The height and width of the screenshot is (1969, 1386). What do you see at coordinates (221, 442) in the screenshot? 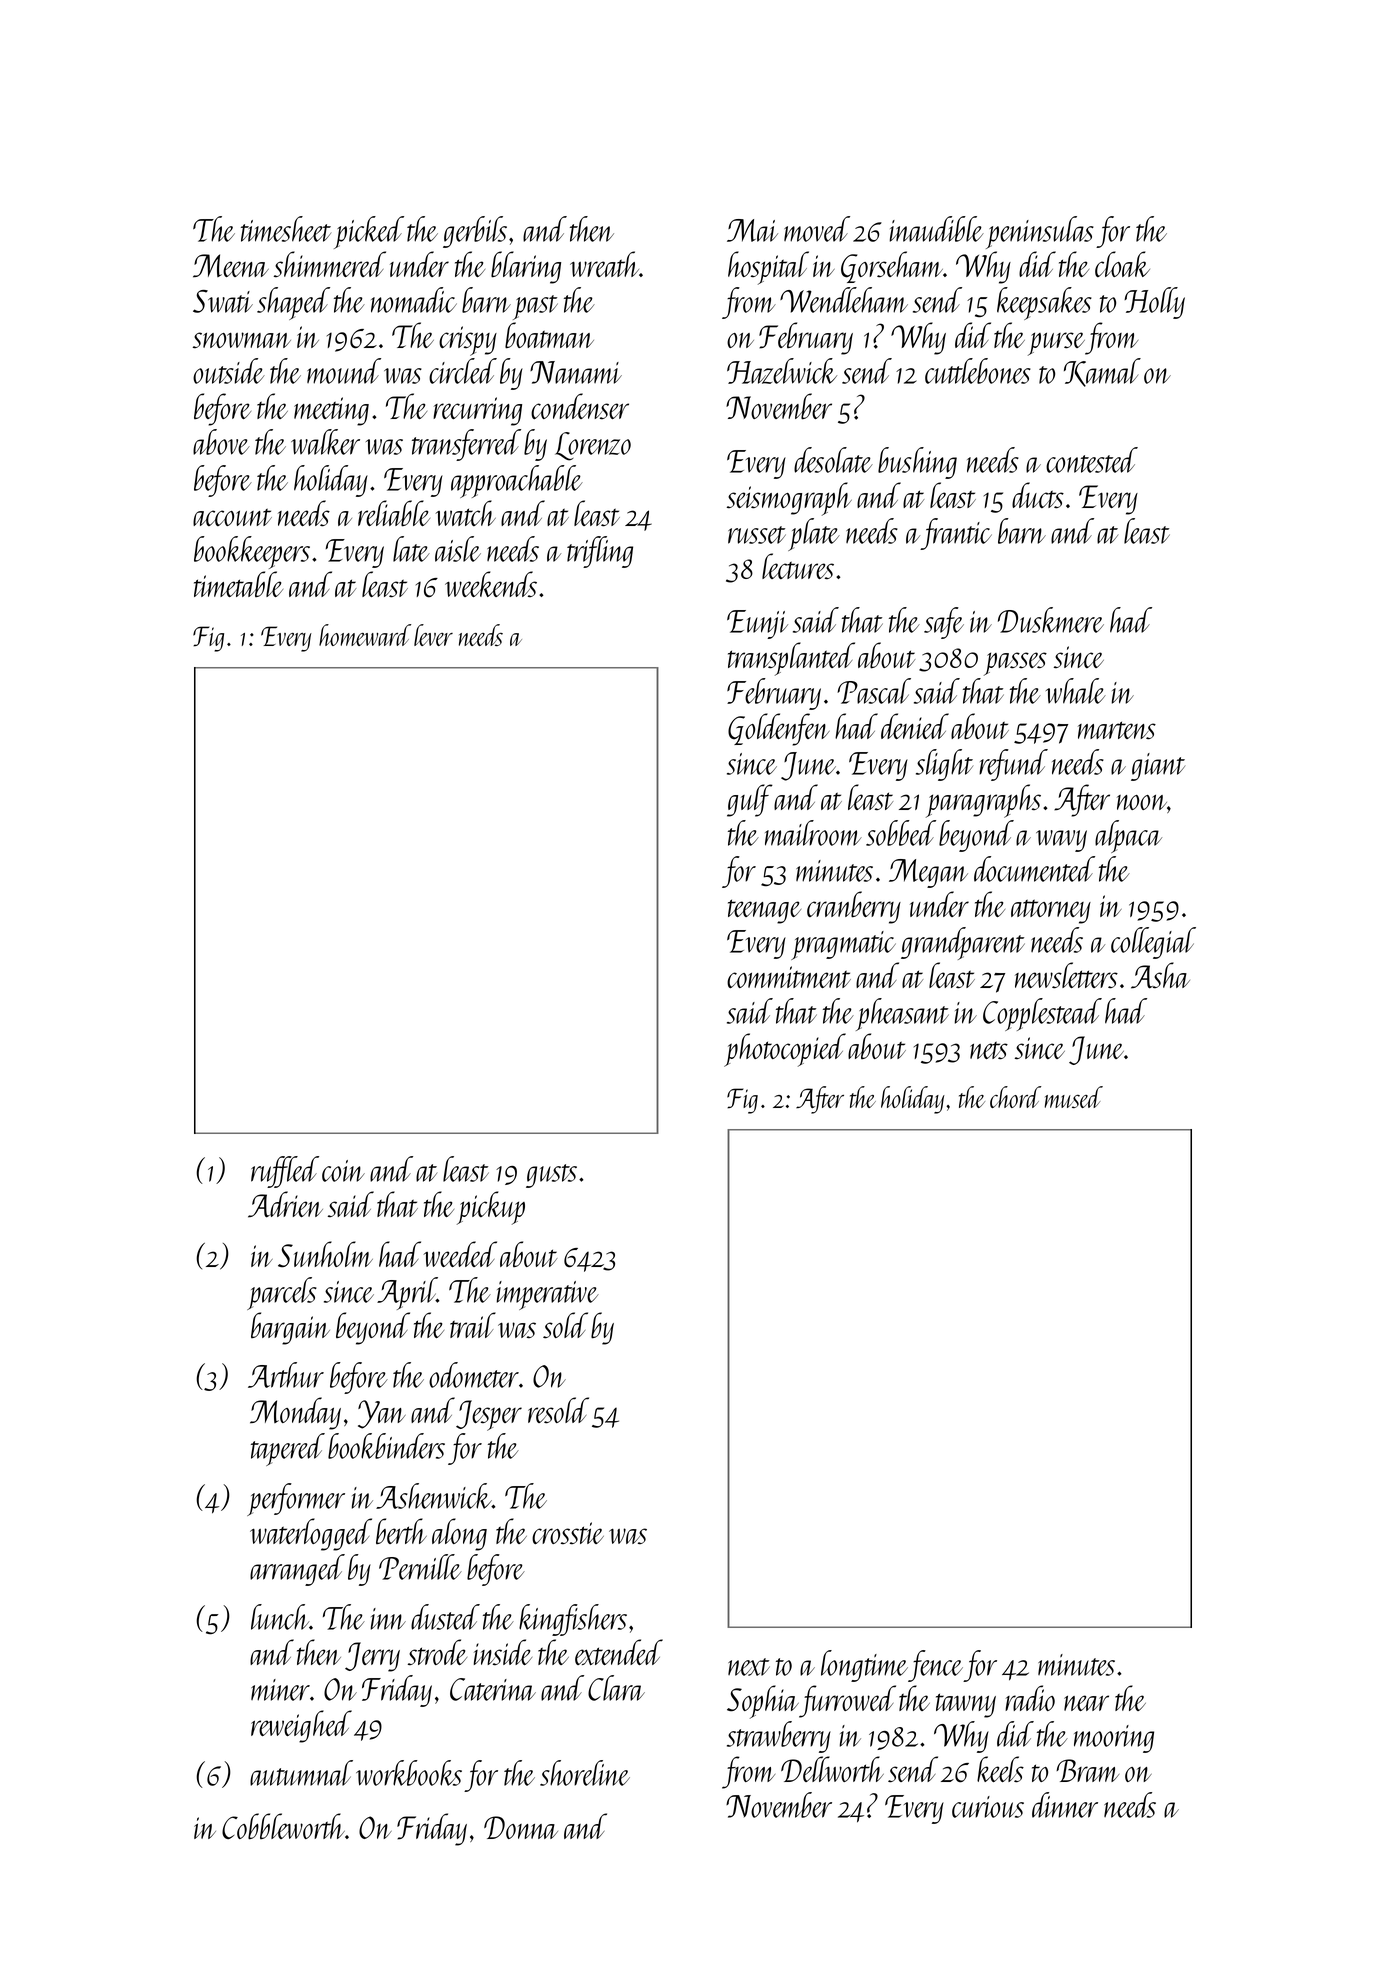
I see `above` at bounding box center [221, 442].
